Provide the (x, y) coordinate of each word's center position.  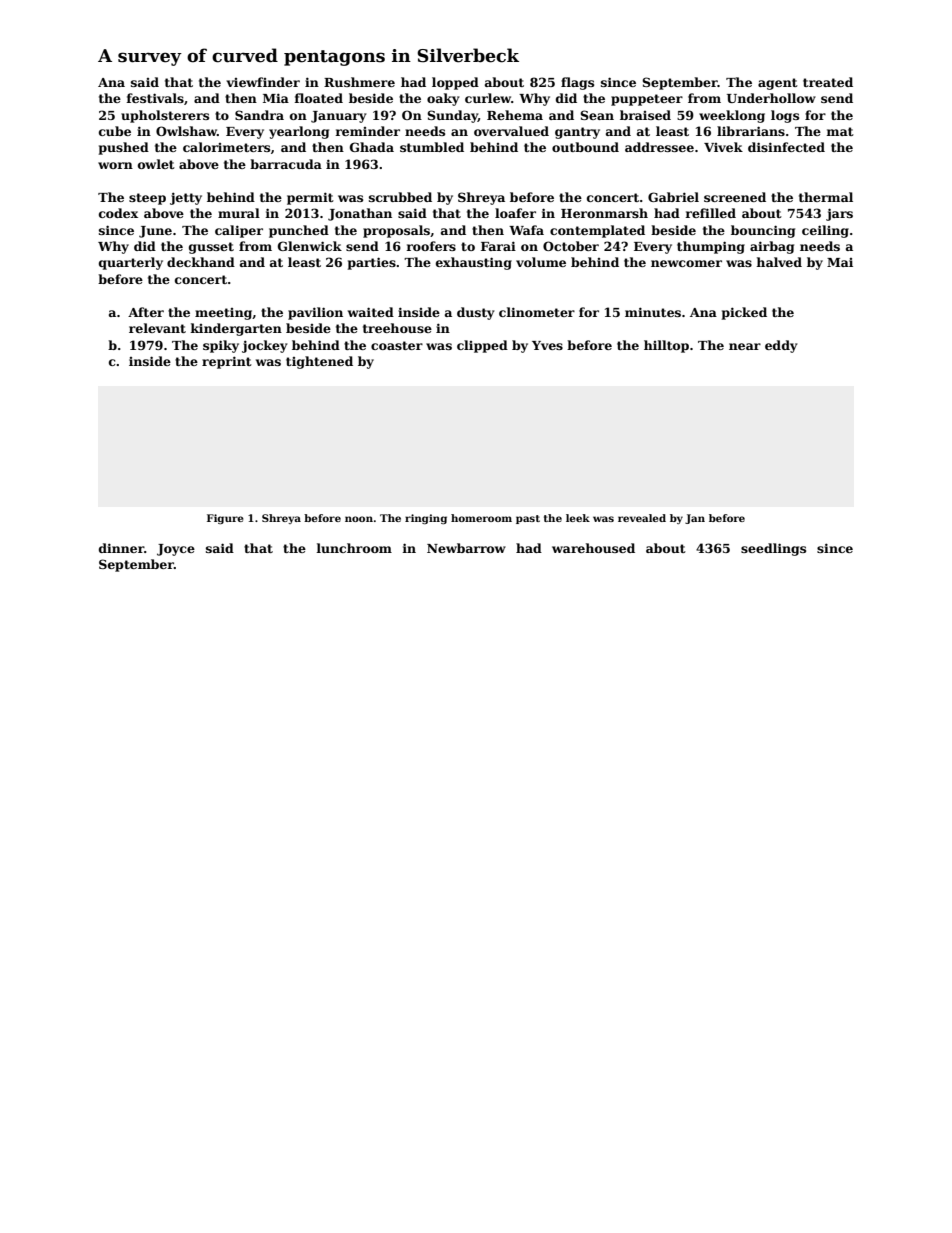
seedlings (773, 549)
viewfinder (263, 82)
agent (778, 84)
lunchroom (354, 548)
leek (578, 518)
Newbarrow (466, 548)
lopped (455, 83)
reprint (227, 362)
